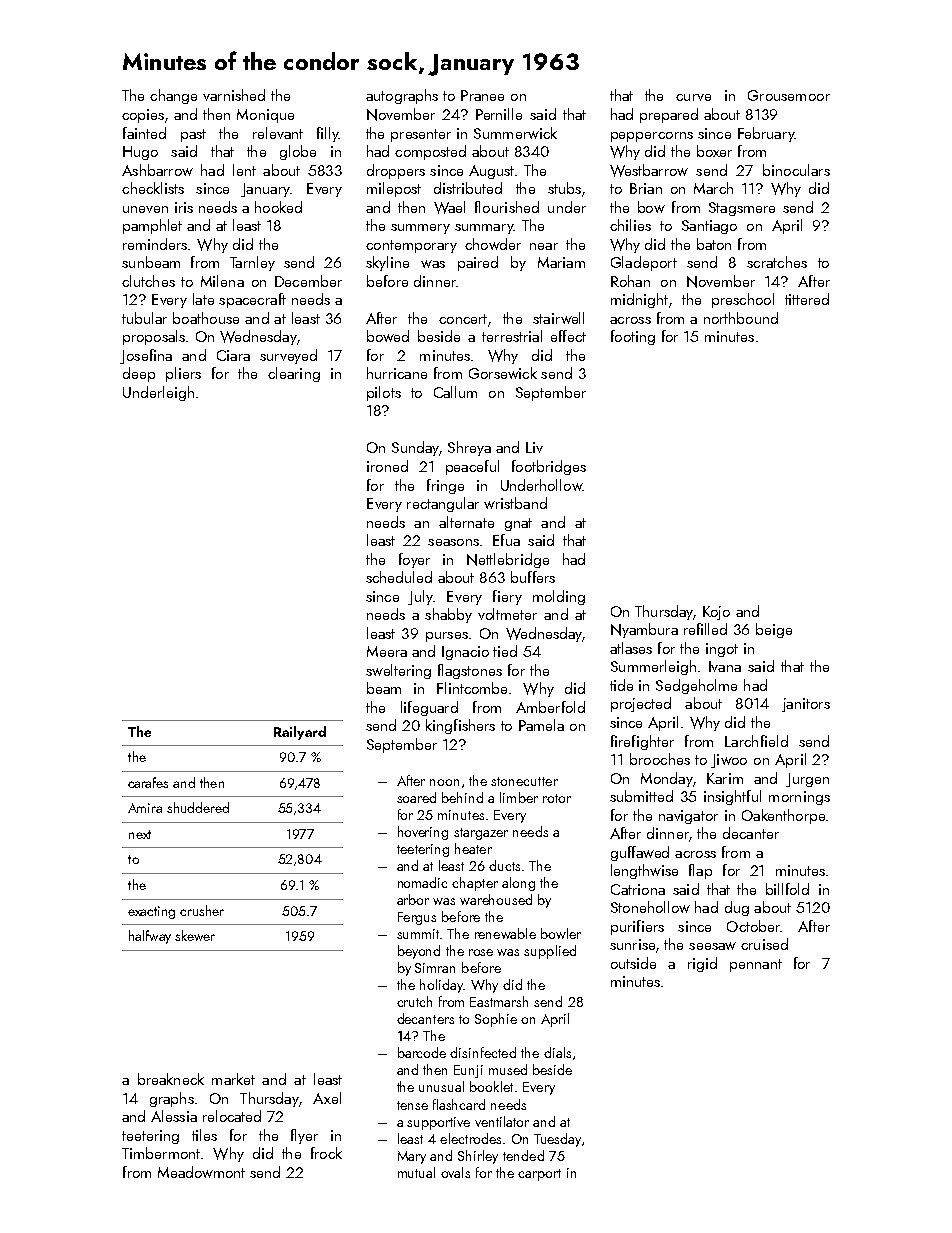 The height and width of the screenshot is (1233, 952). I want to click on frock, so click(326, 1153).
